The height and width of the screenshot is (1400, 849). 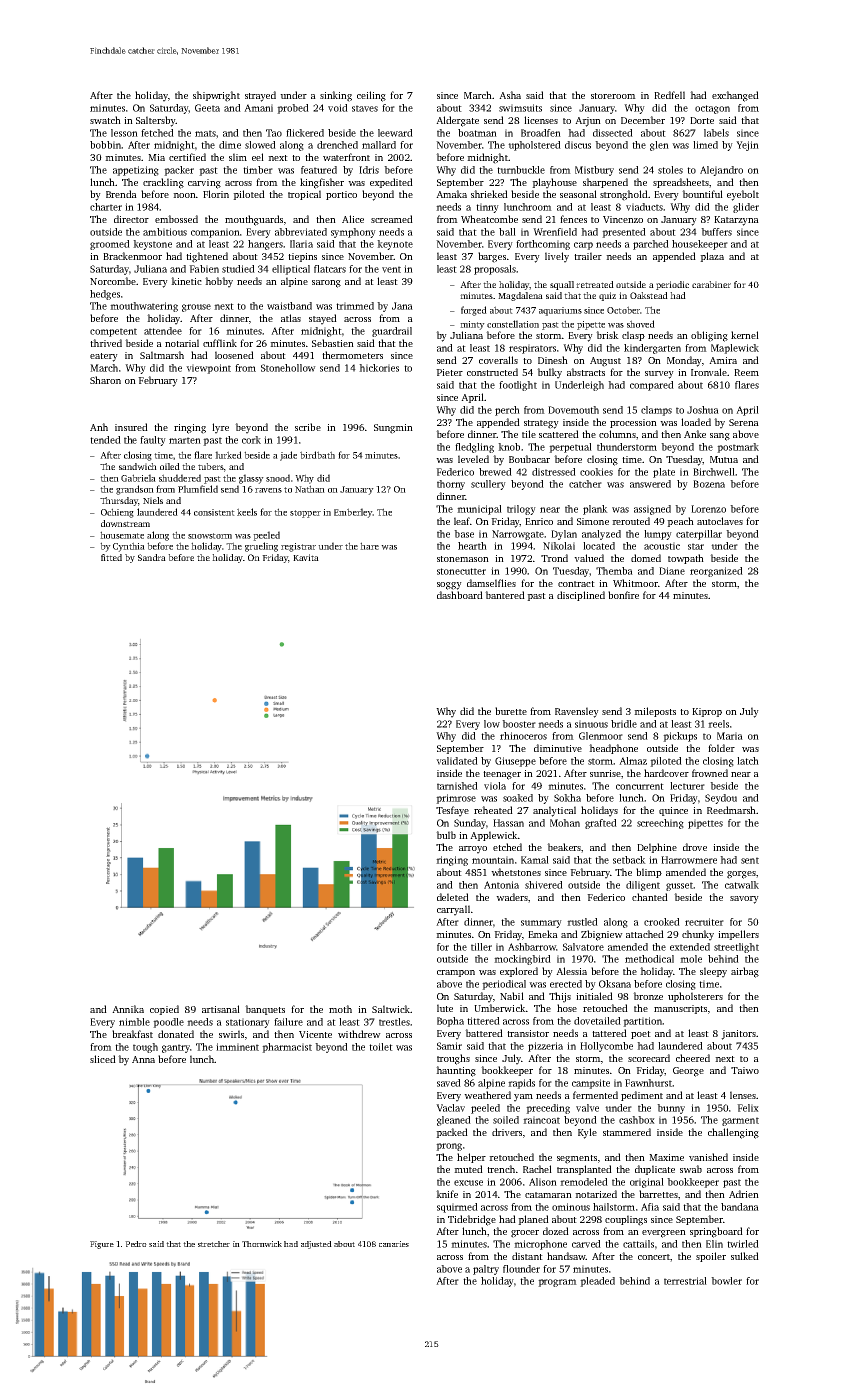 What do you see at coordinates (670, 170) in the screenshot?
I see `stoles` at bounding box center [670, 170].
